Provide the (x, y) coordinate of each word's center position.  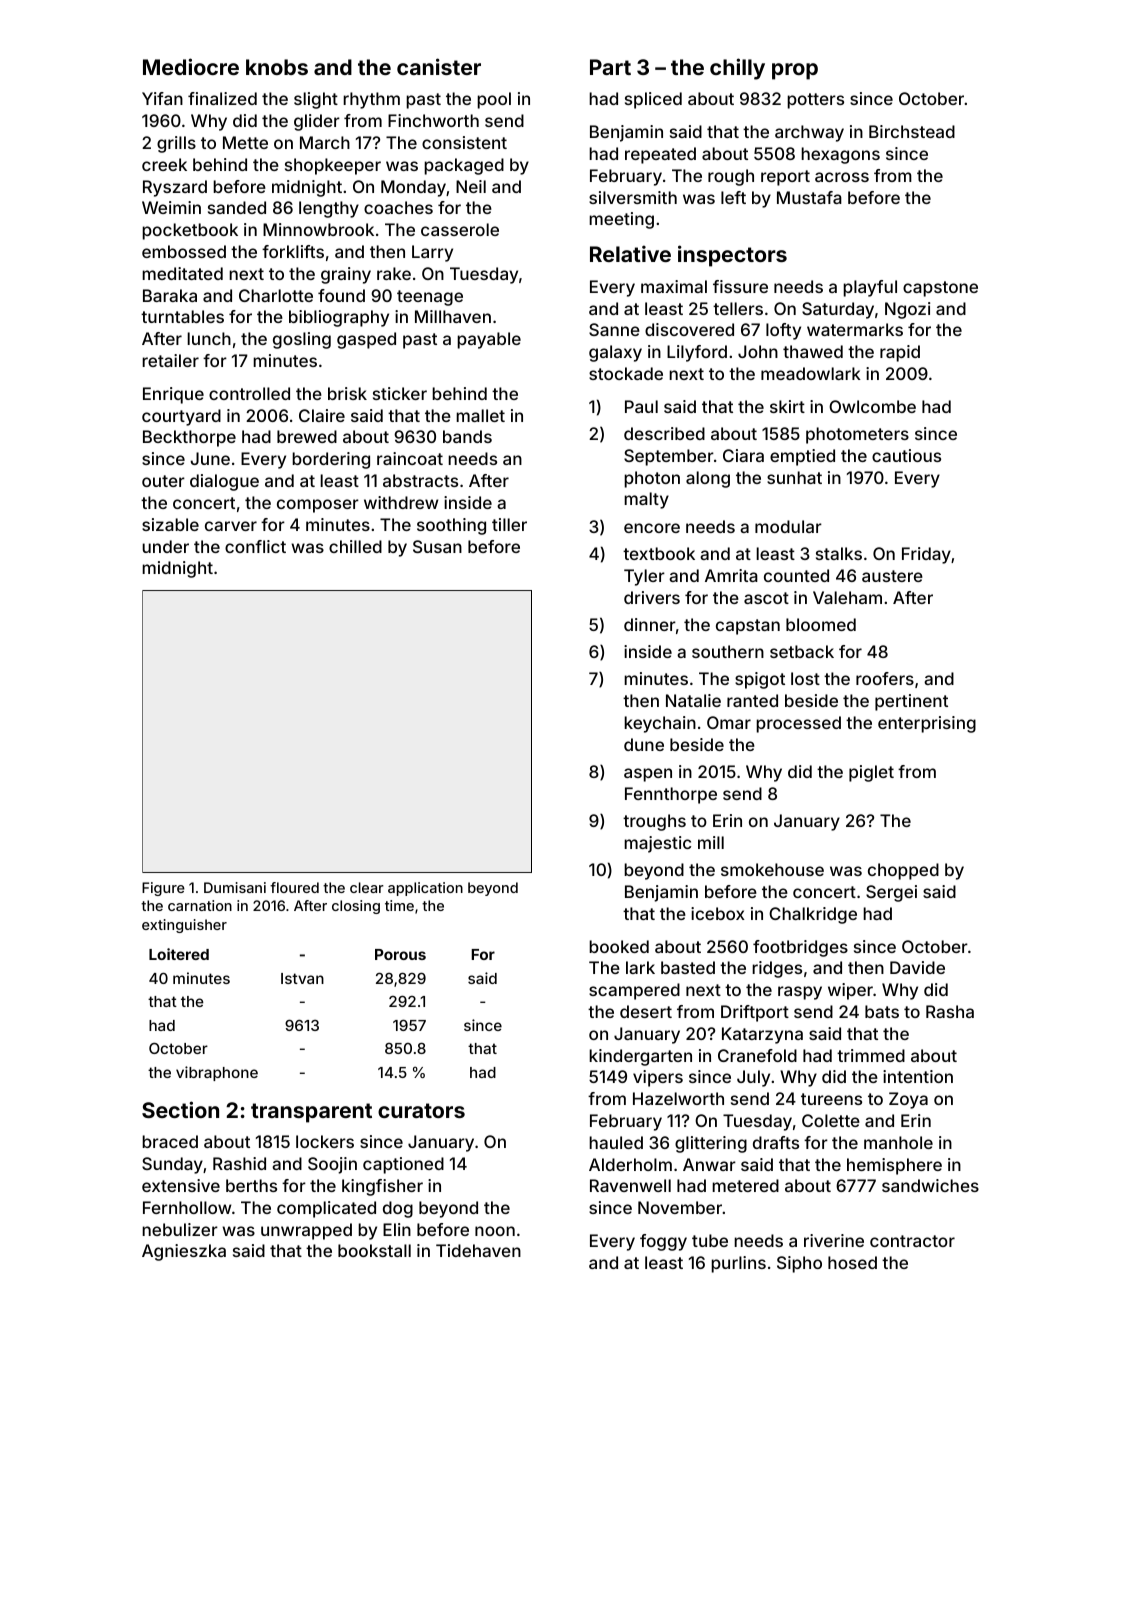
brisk (347, 393)
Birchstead (912, 131)
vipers (658, 1078)
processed (798, 724)
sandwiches (930, 1185)
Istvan (302, 978)
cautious (906, 455)
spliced (653, 100)
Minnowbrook (318, 229)
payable (489, 340)
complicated (326, 1209)
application (425, 889)
